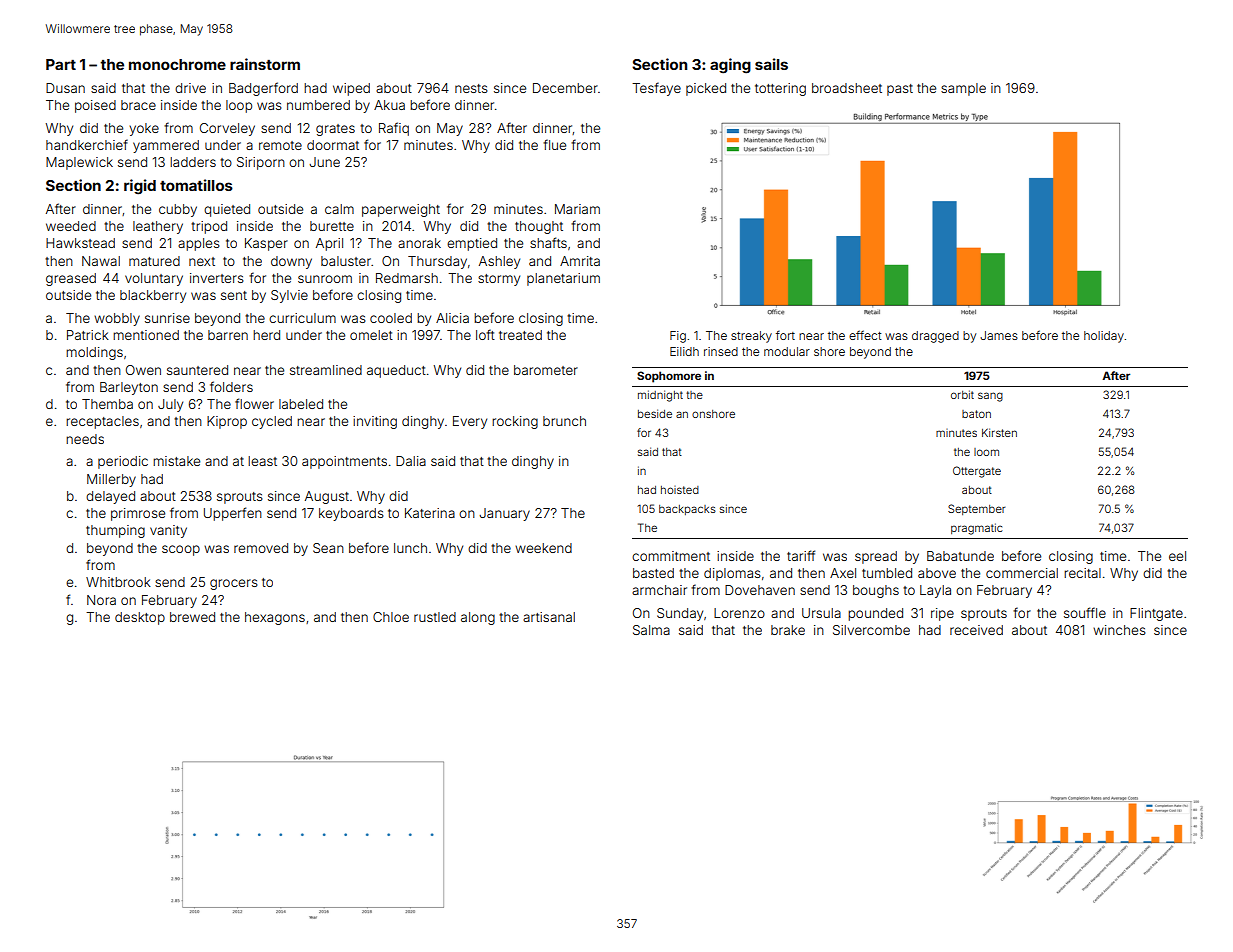 This screenshot has width=1233, height=952. What do you see at coordinates (563, 279) in the screenshot?
I see `planetarium` at bounding box center [563, 279].
